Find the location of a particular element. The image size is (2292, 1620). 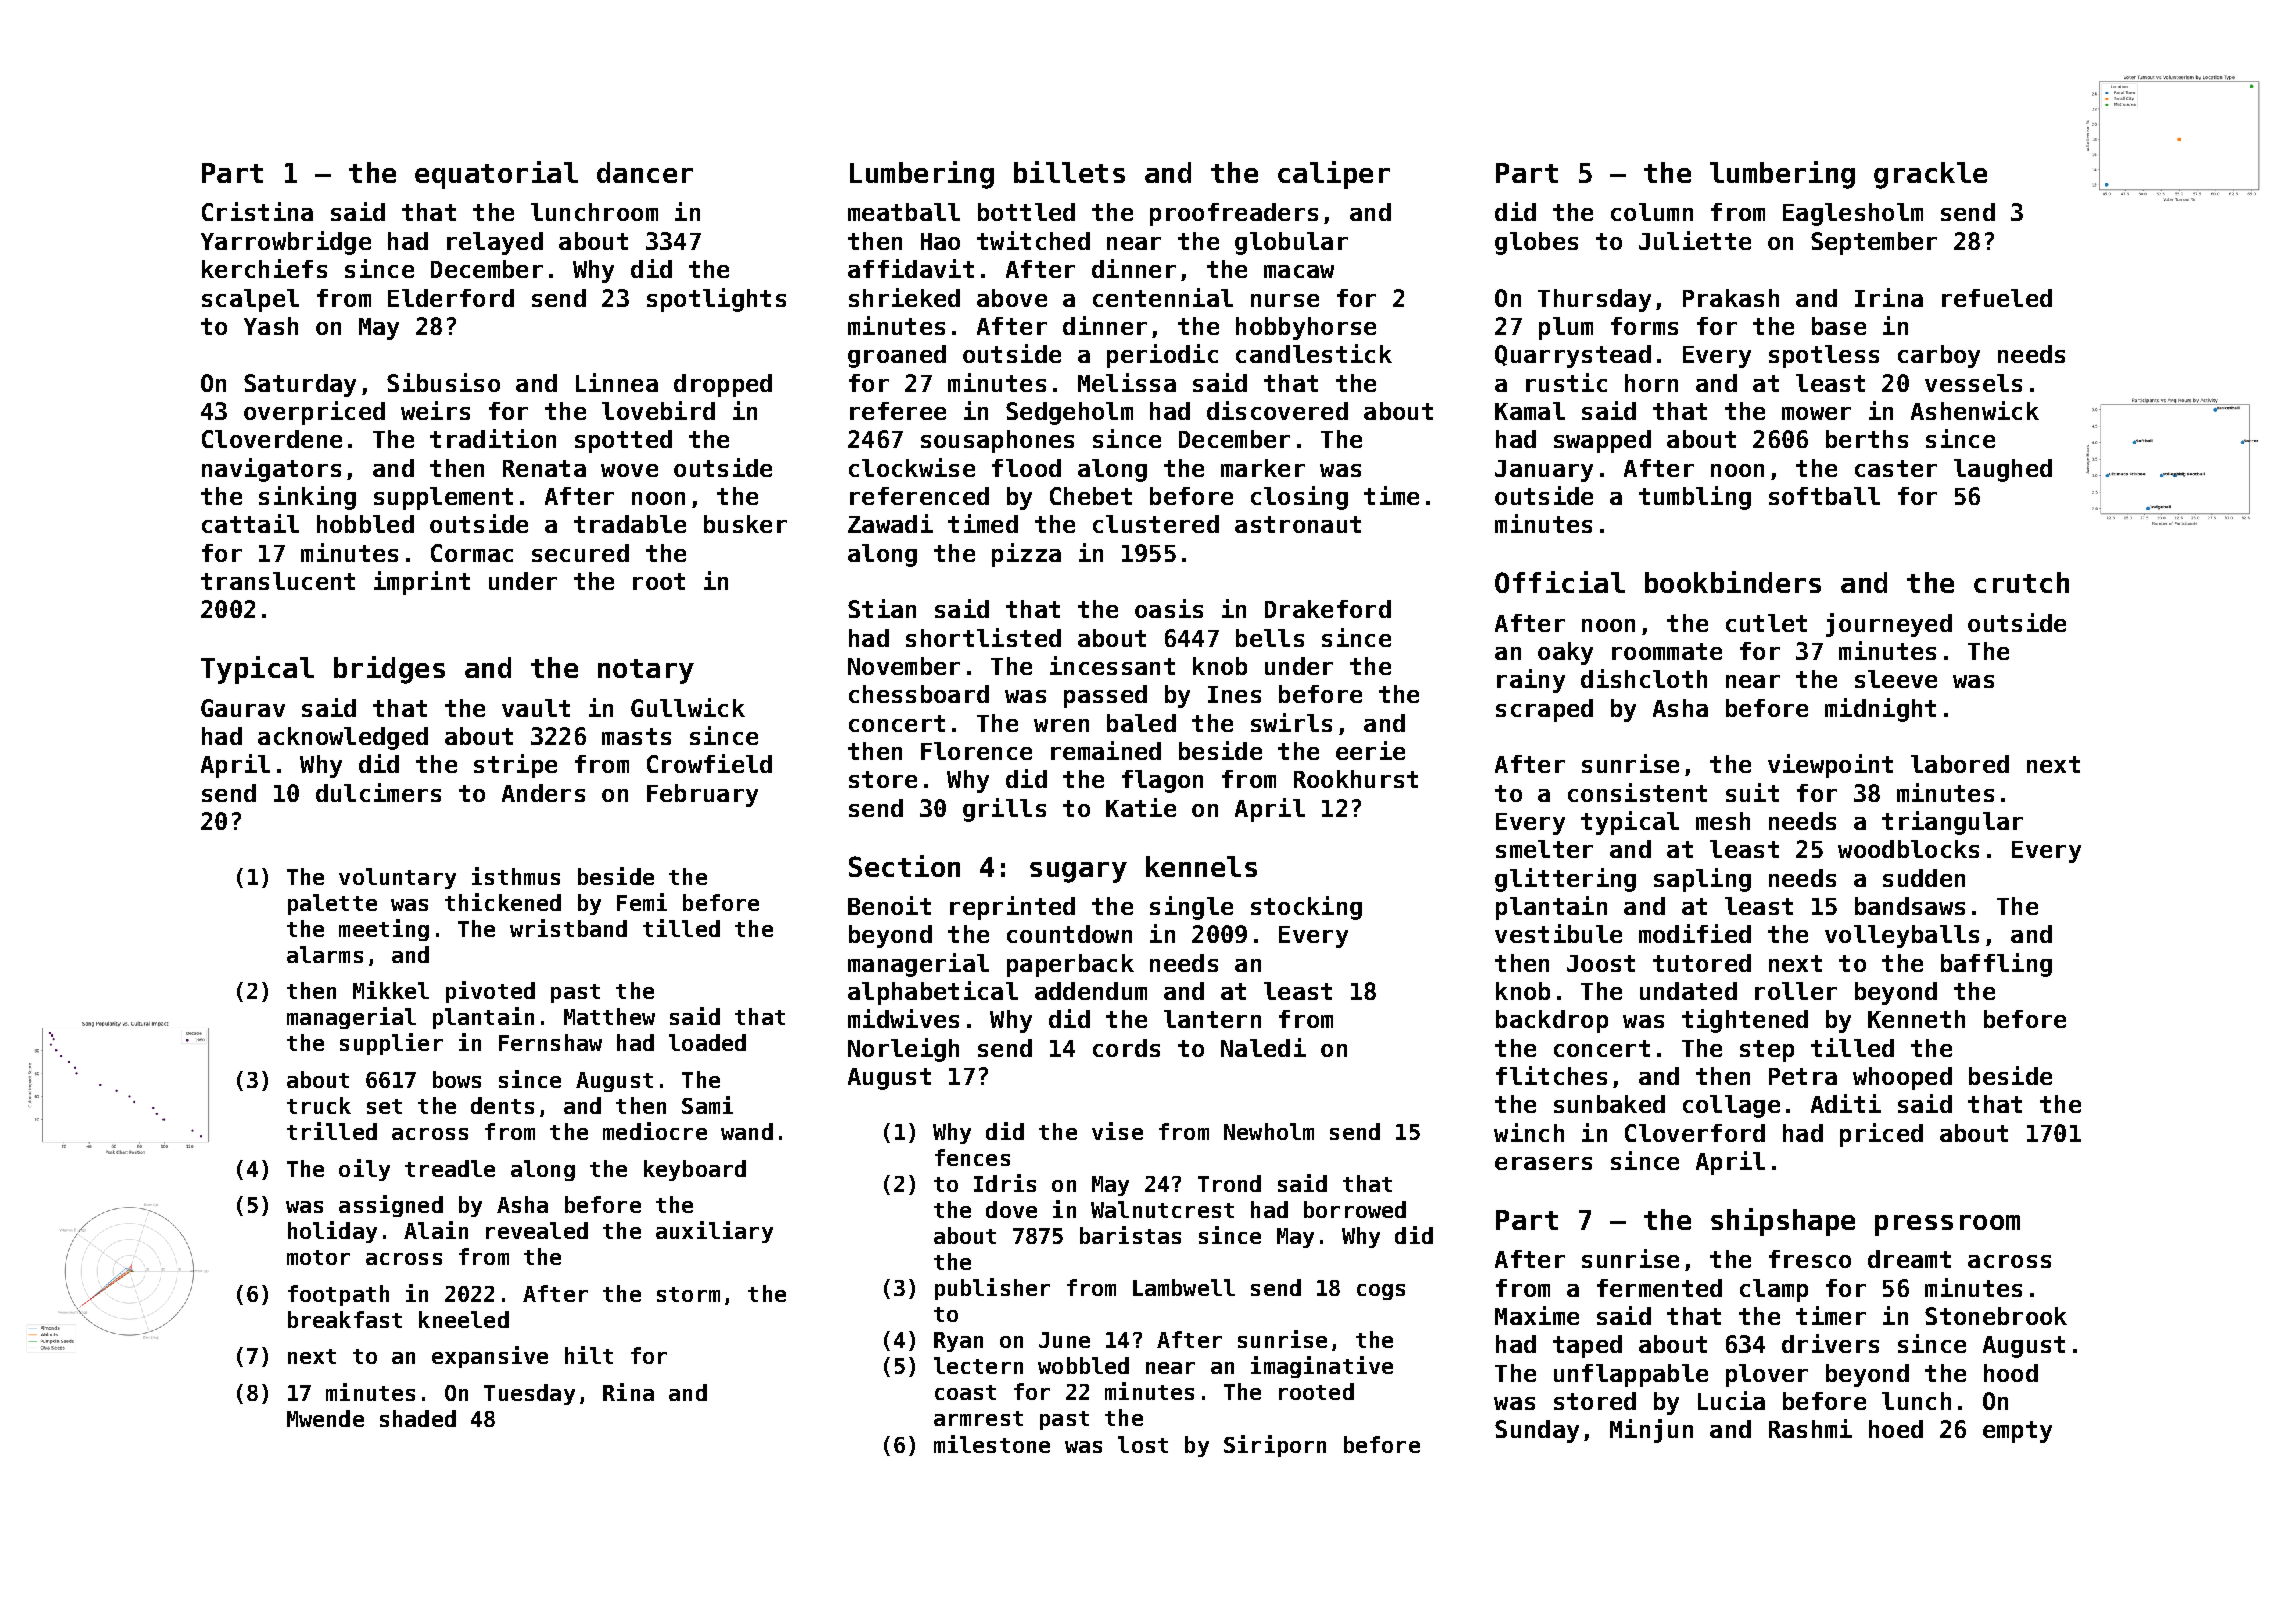

Sedgeholm is located at coordinates (1069, 413).
